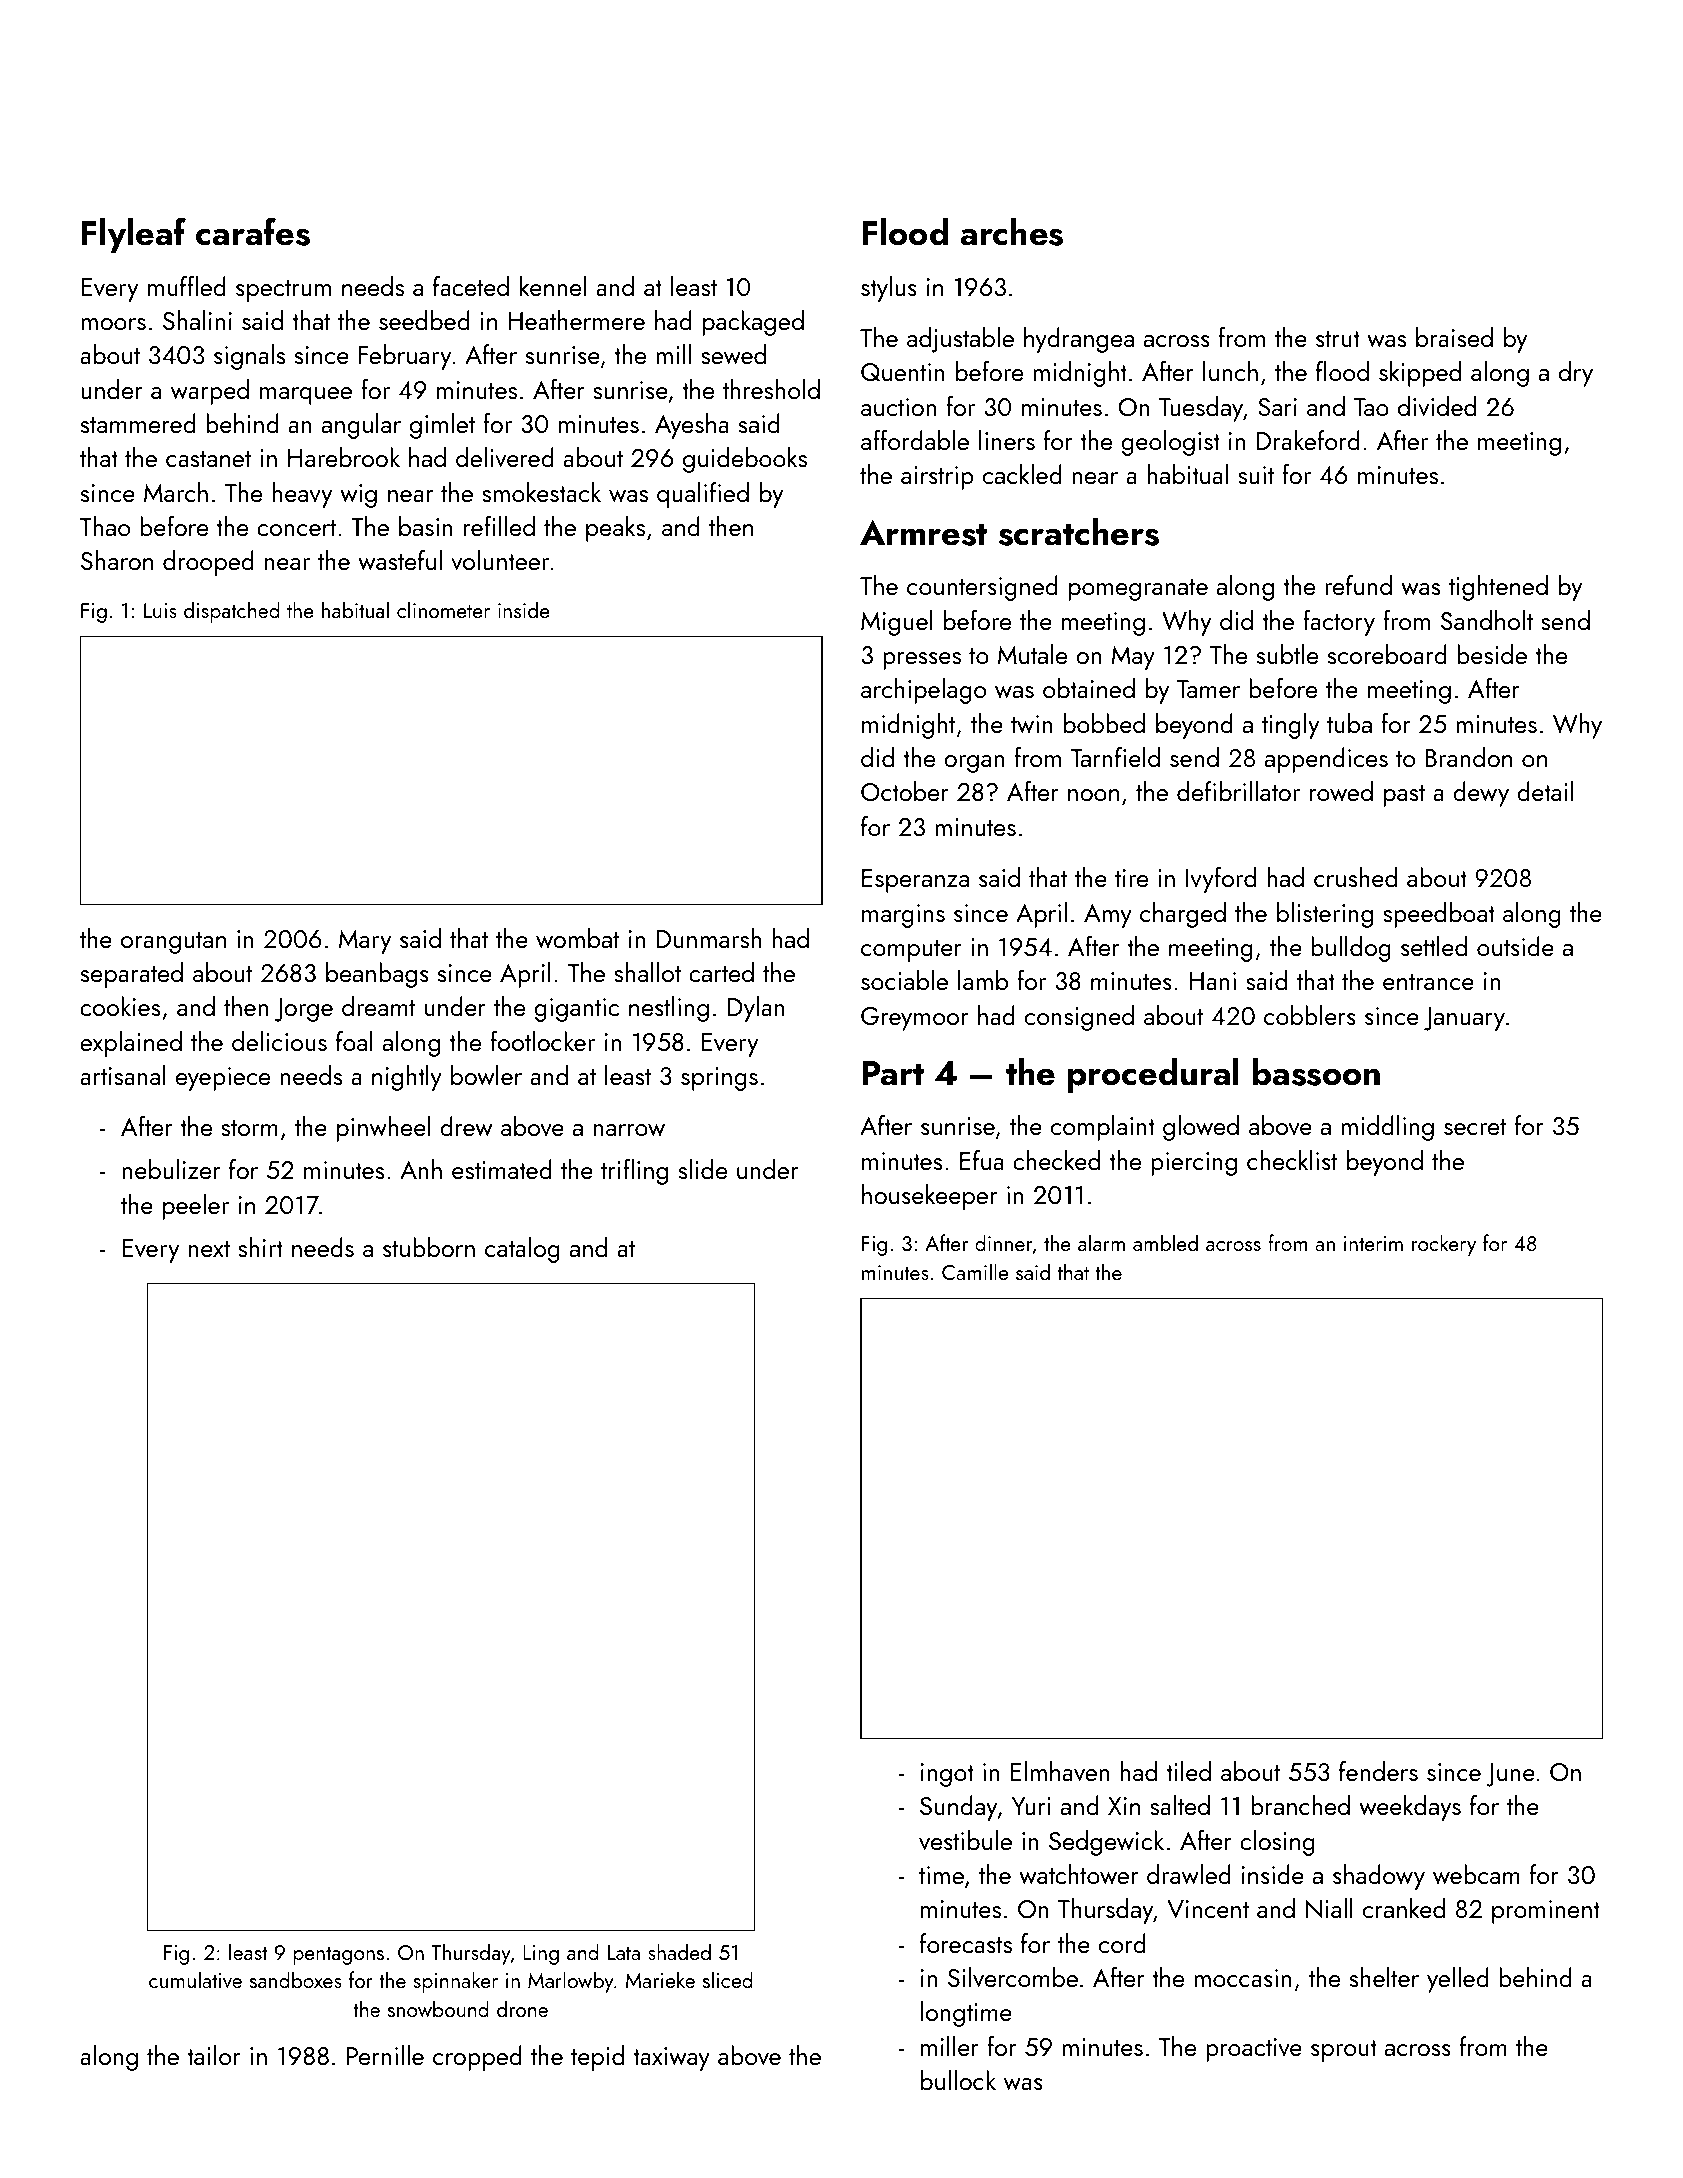 This screenshot has width=1683, height=2178. I want to click on catalog, so click(522, 1250).
